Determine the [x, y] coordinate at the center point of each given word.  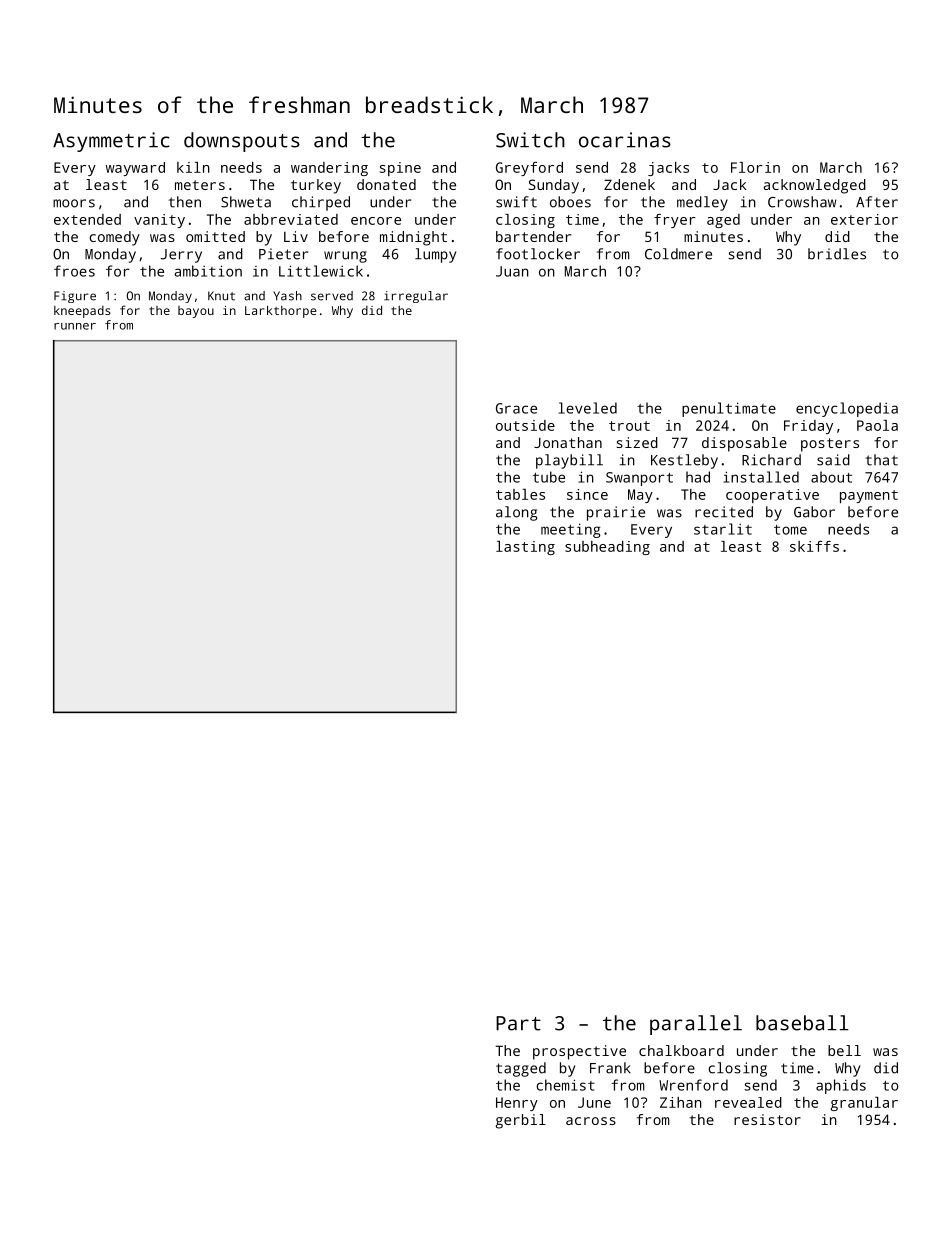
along [516, 513]
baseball [802, 1023]
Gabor [814, 512]
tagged [521, 1069]
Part [518, 1023]
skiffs [814, 546]
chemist [565, 1085]
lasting [525, 548]
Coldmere [678, 254]
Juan [512, 271]
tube [549, 477]
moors [74, 203]
